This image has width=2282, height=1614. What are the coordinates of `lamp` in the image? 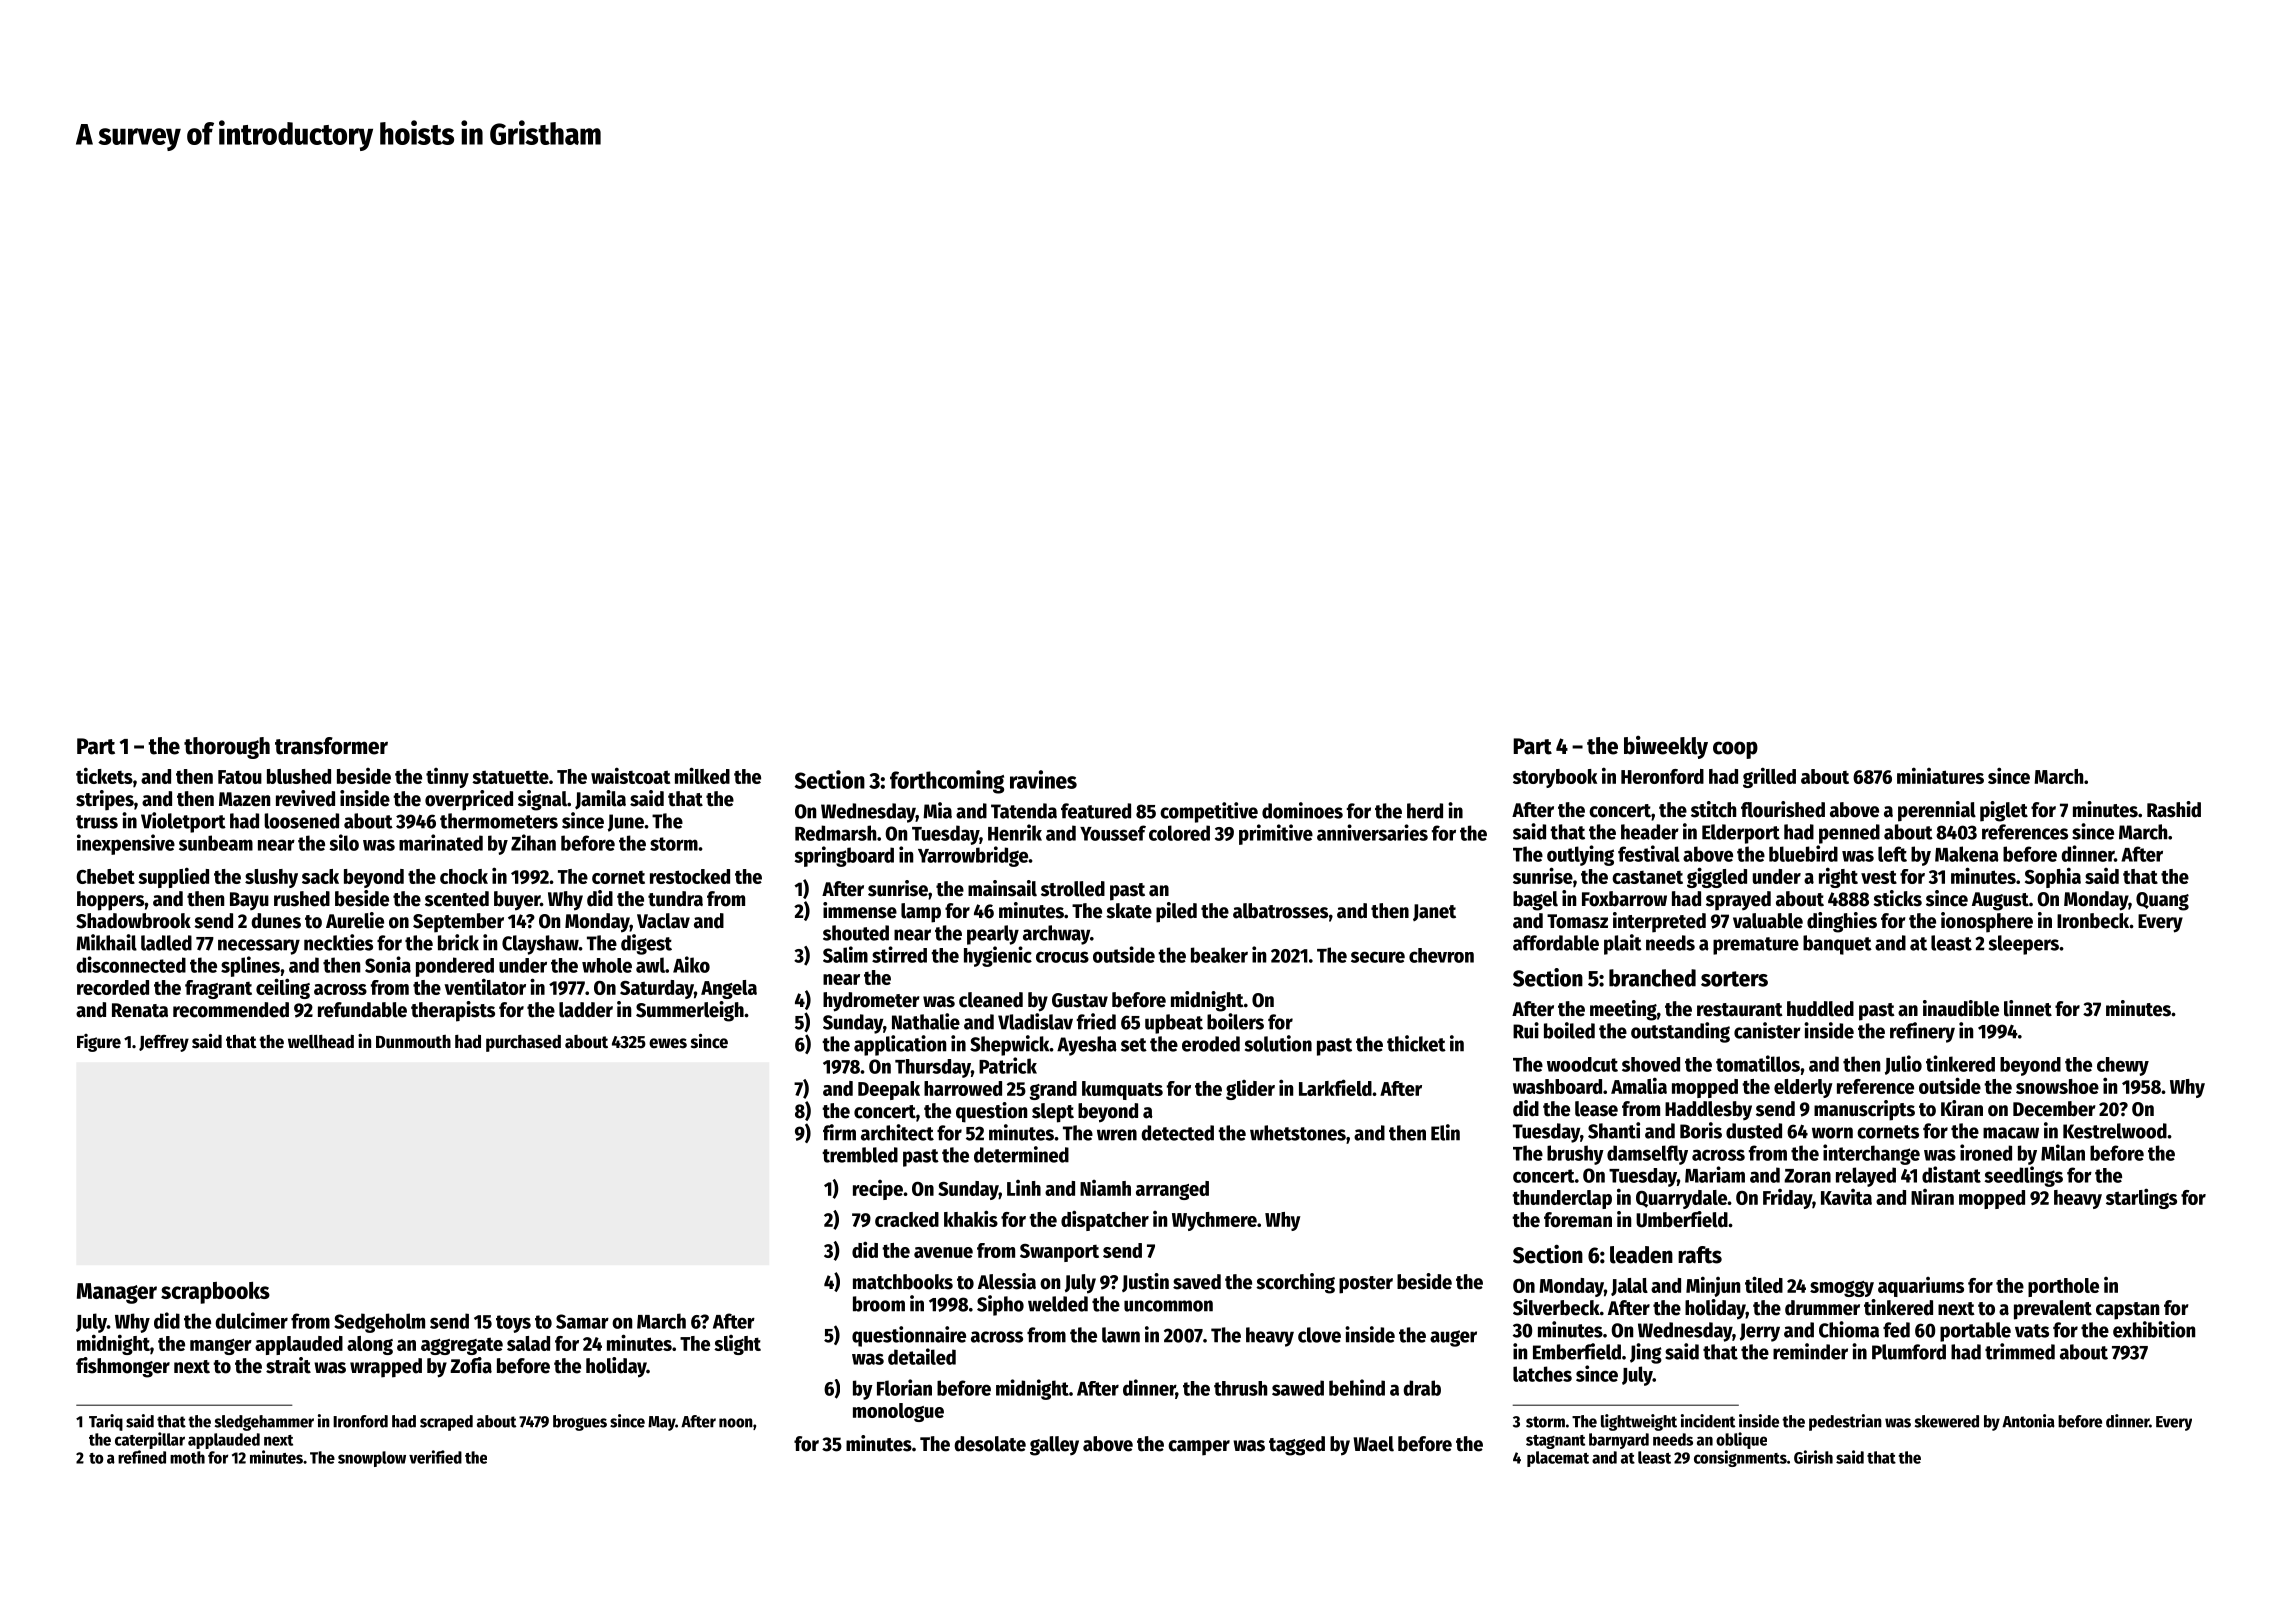 It's located at (921, 913).
